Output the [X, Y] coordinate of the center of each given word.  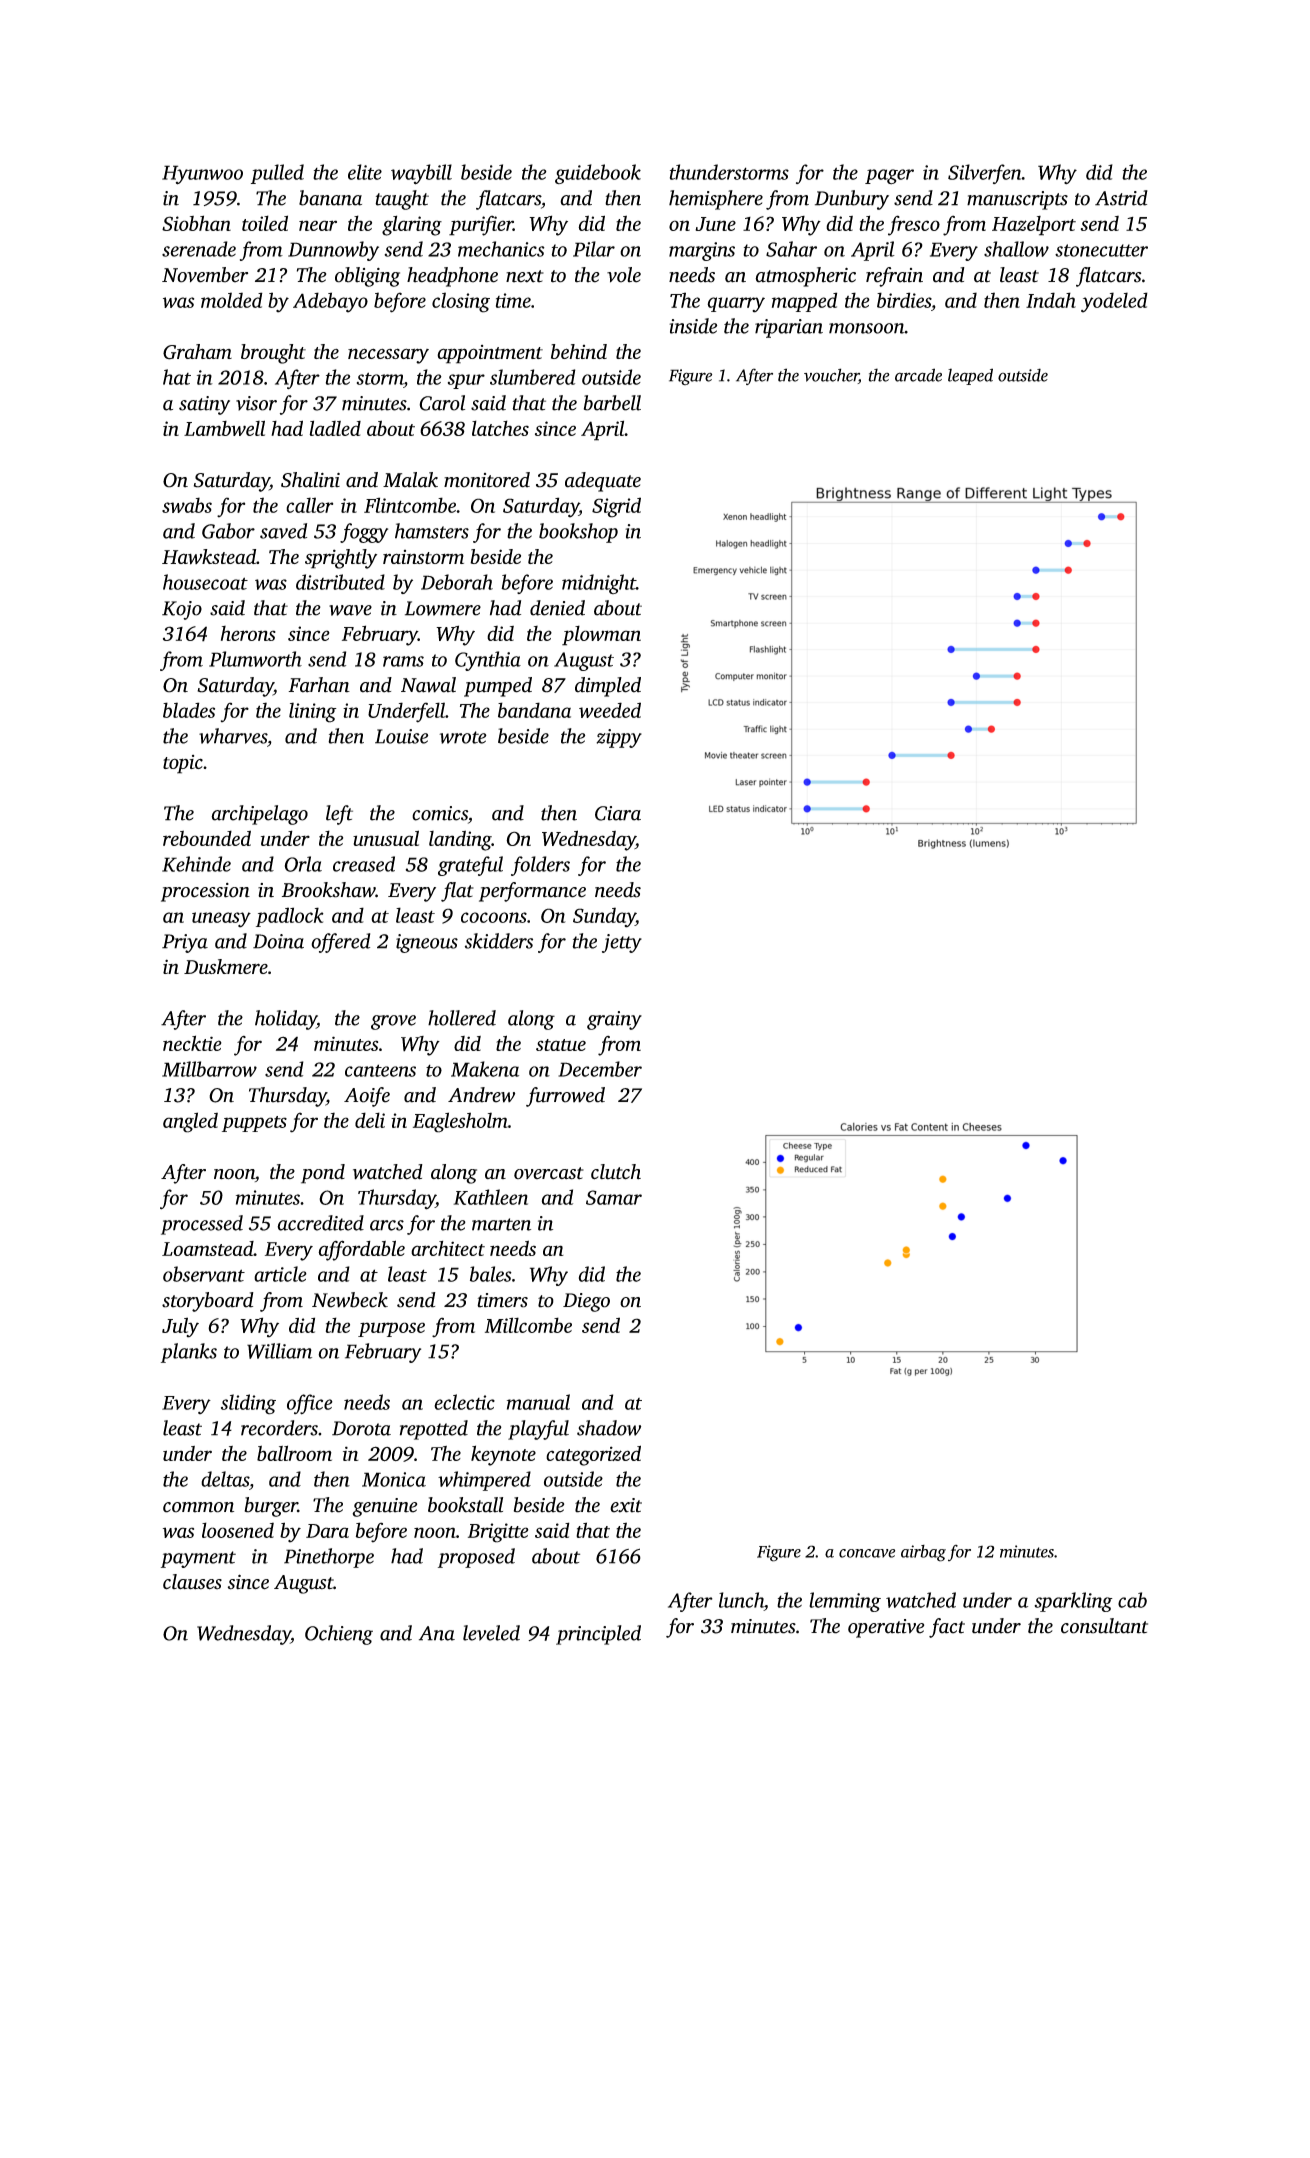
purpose [391, 1329]
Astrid [1121, 198]
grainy [614, 1020]
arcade [918, 375]
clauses [192, 1582]
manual [538, 1402]
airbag [923, 1553]
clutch [616, 1172]
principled [598, 1635]
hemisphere [716, 200]
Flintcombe [410, 505]
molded [232, 300]
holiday [286, 1020]
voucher [831, 376]
